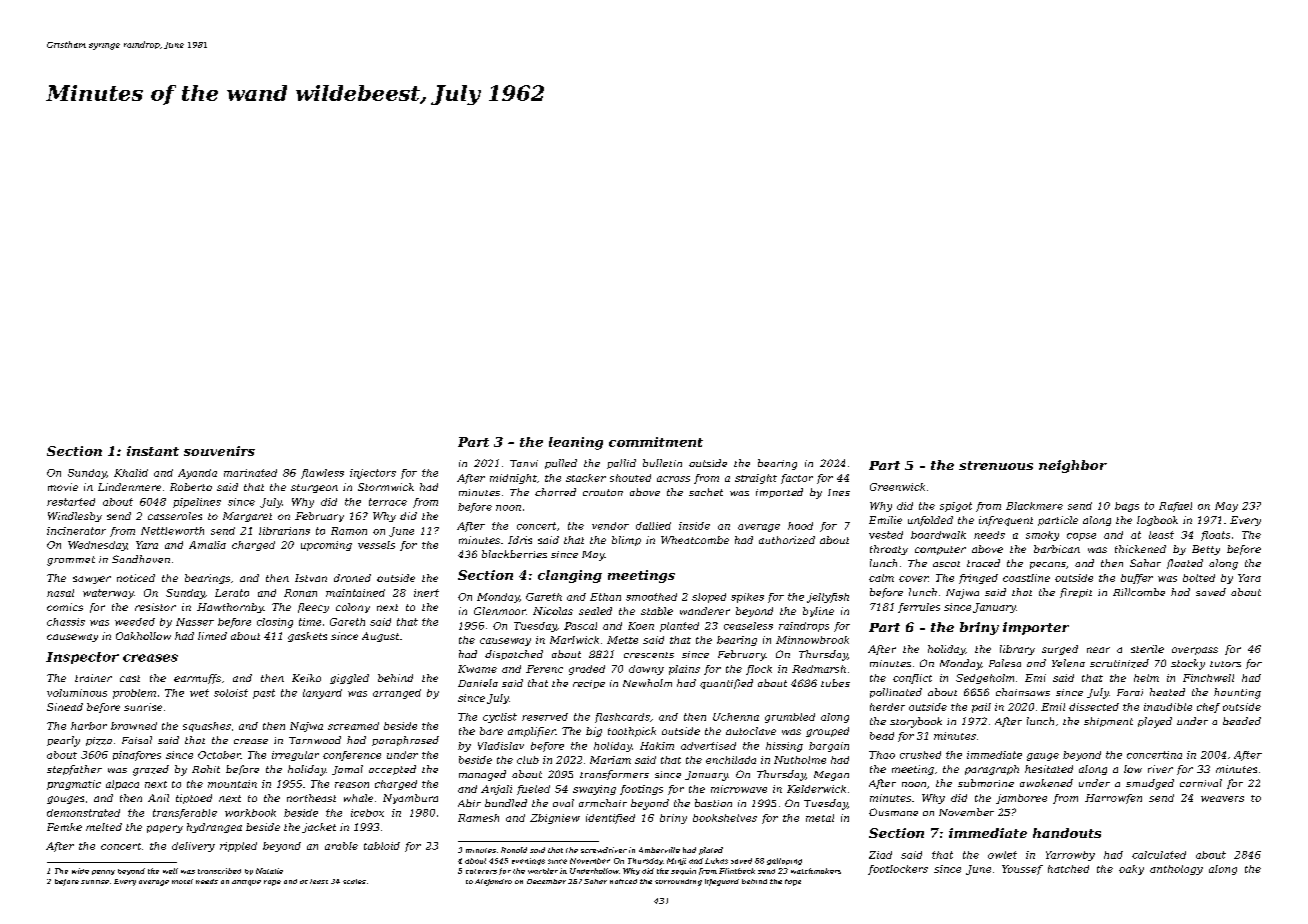 This document has height=924, width=1308. What do you see at coordinates (131, 473) in the document?
I see `Khalid` at bounding box center [131, 473].
